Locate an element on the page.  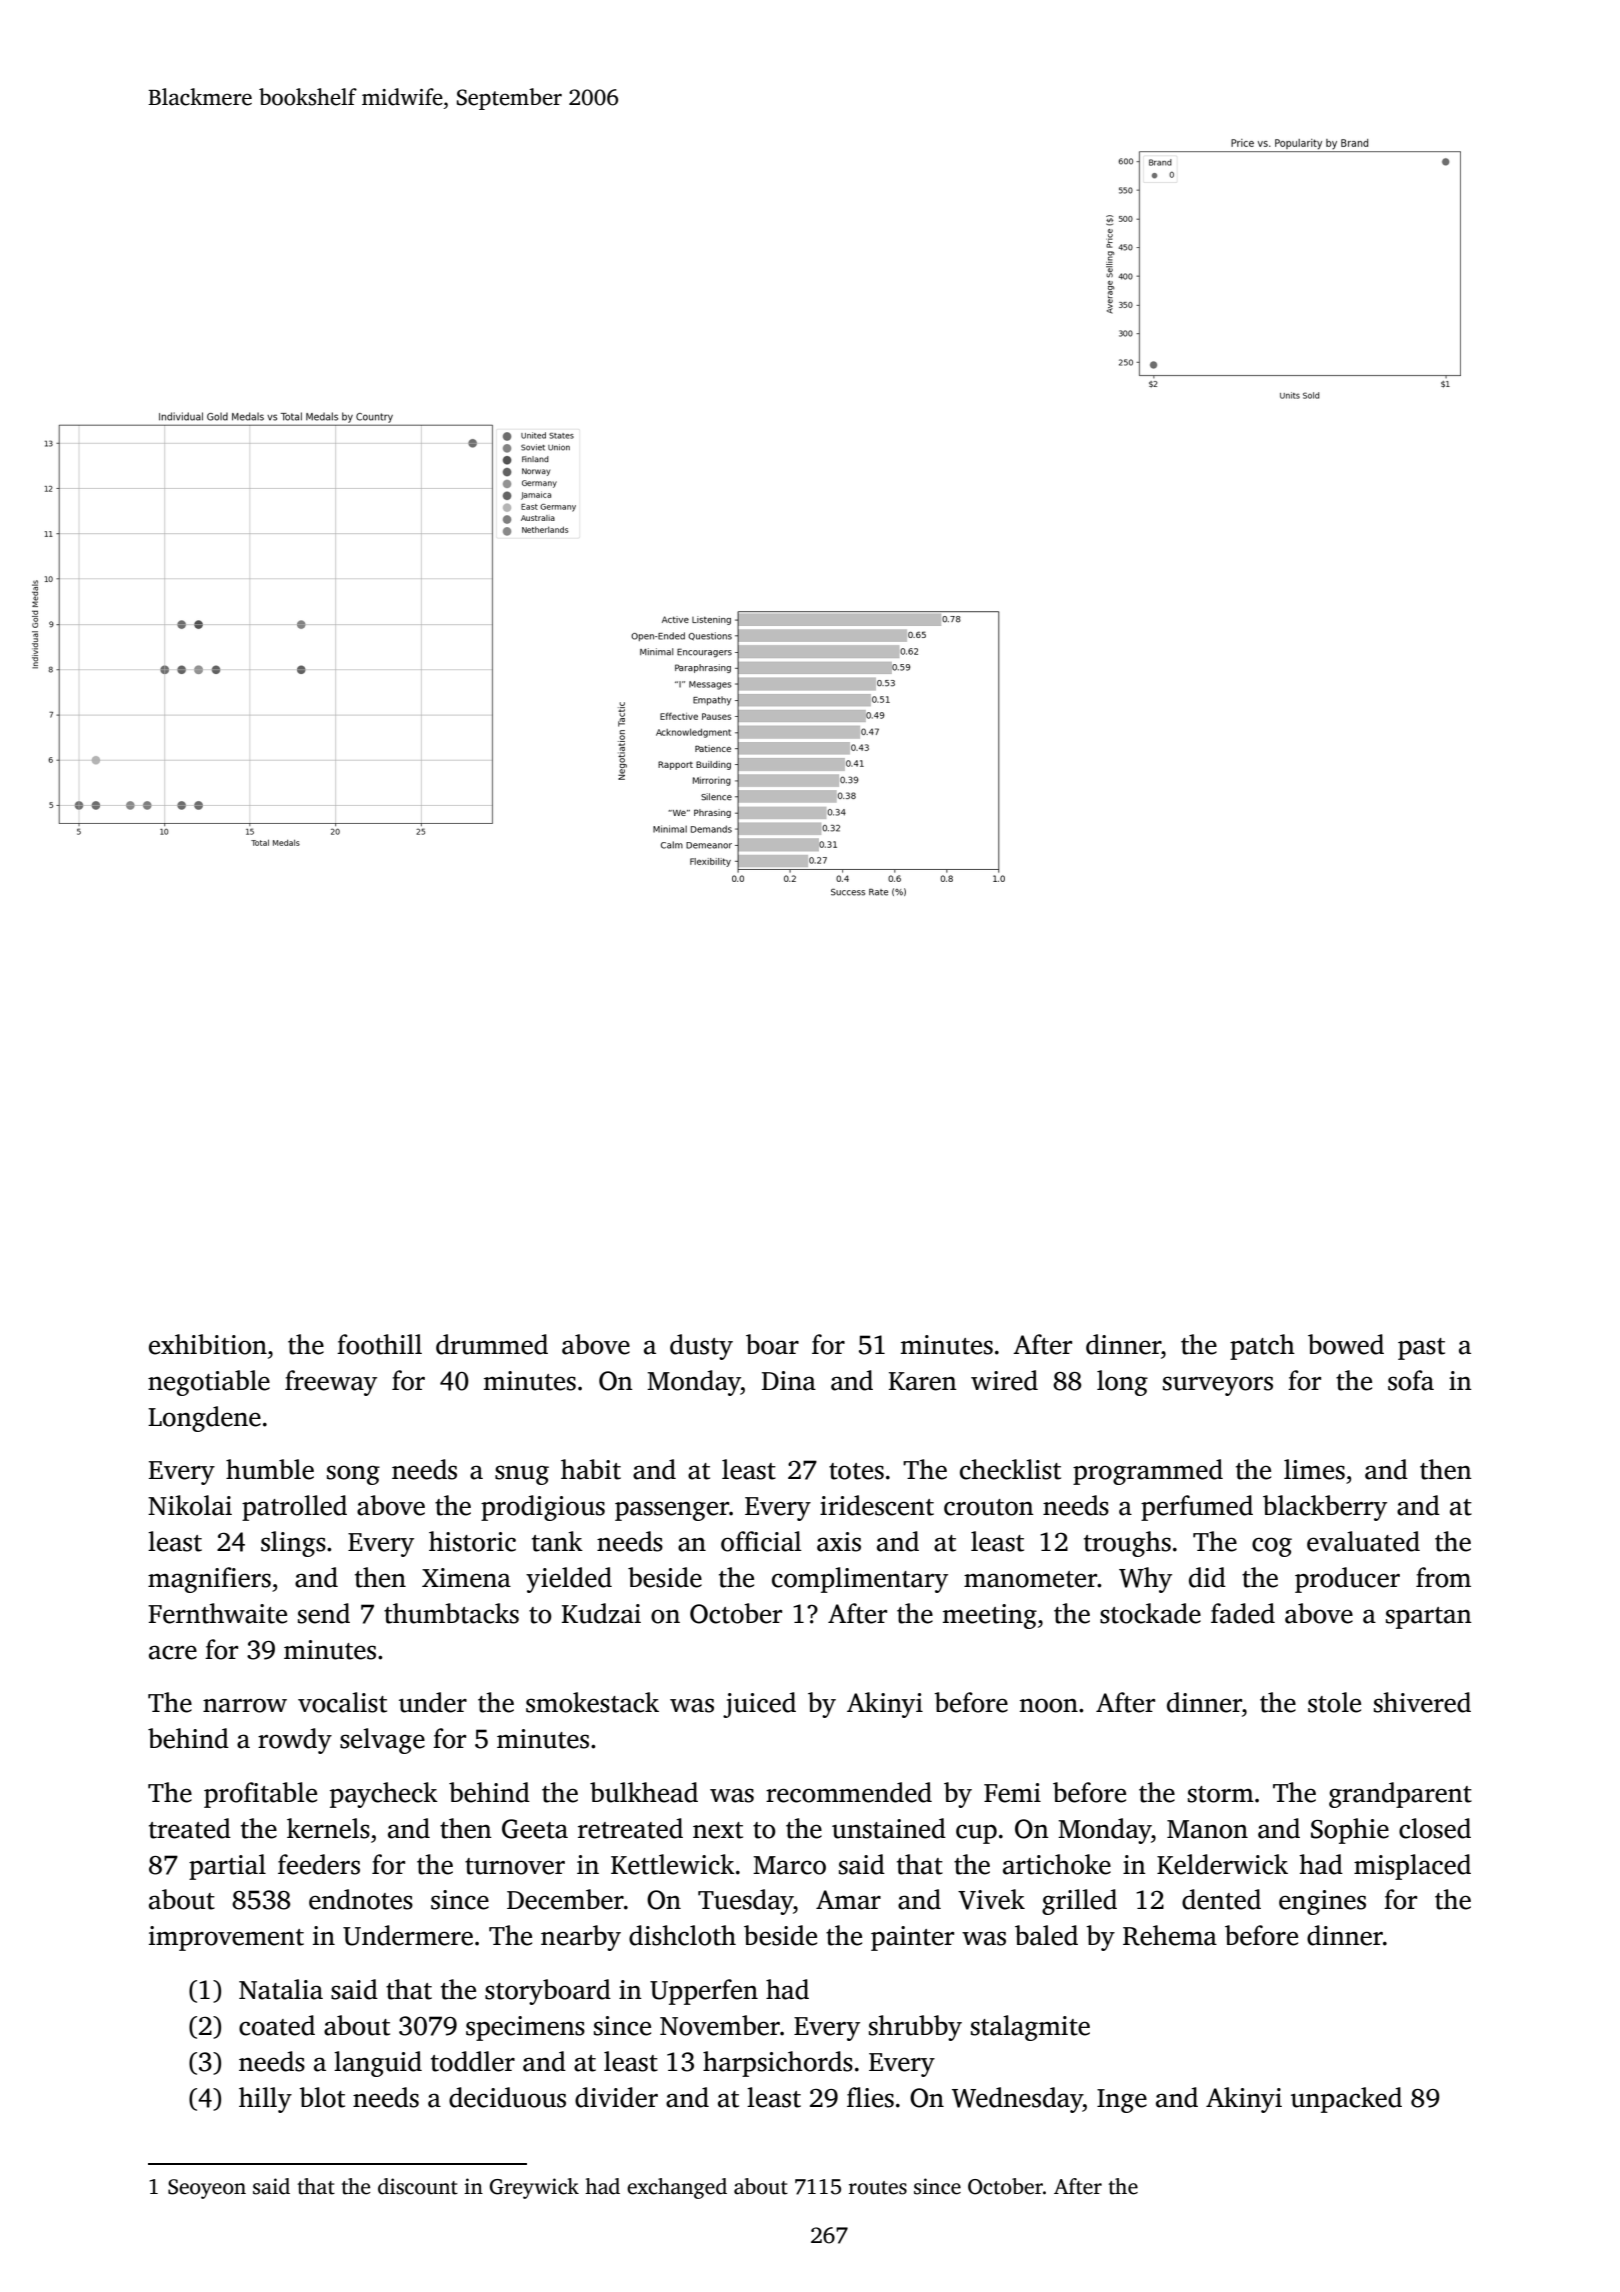
Femi is located at coordinates (1012, 1793).
